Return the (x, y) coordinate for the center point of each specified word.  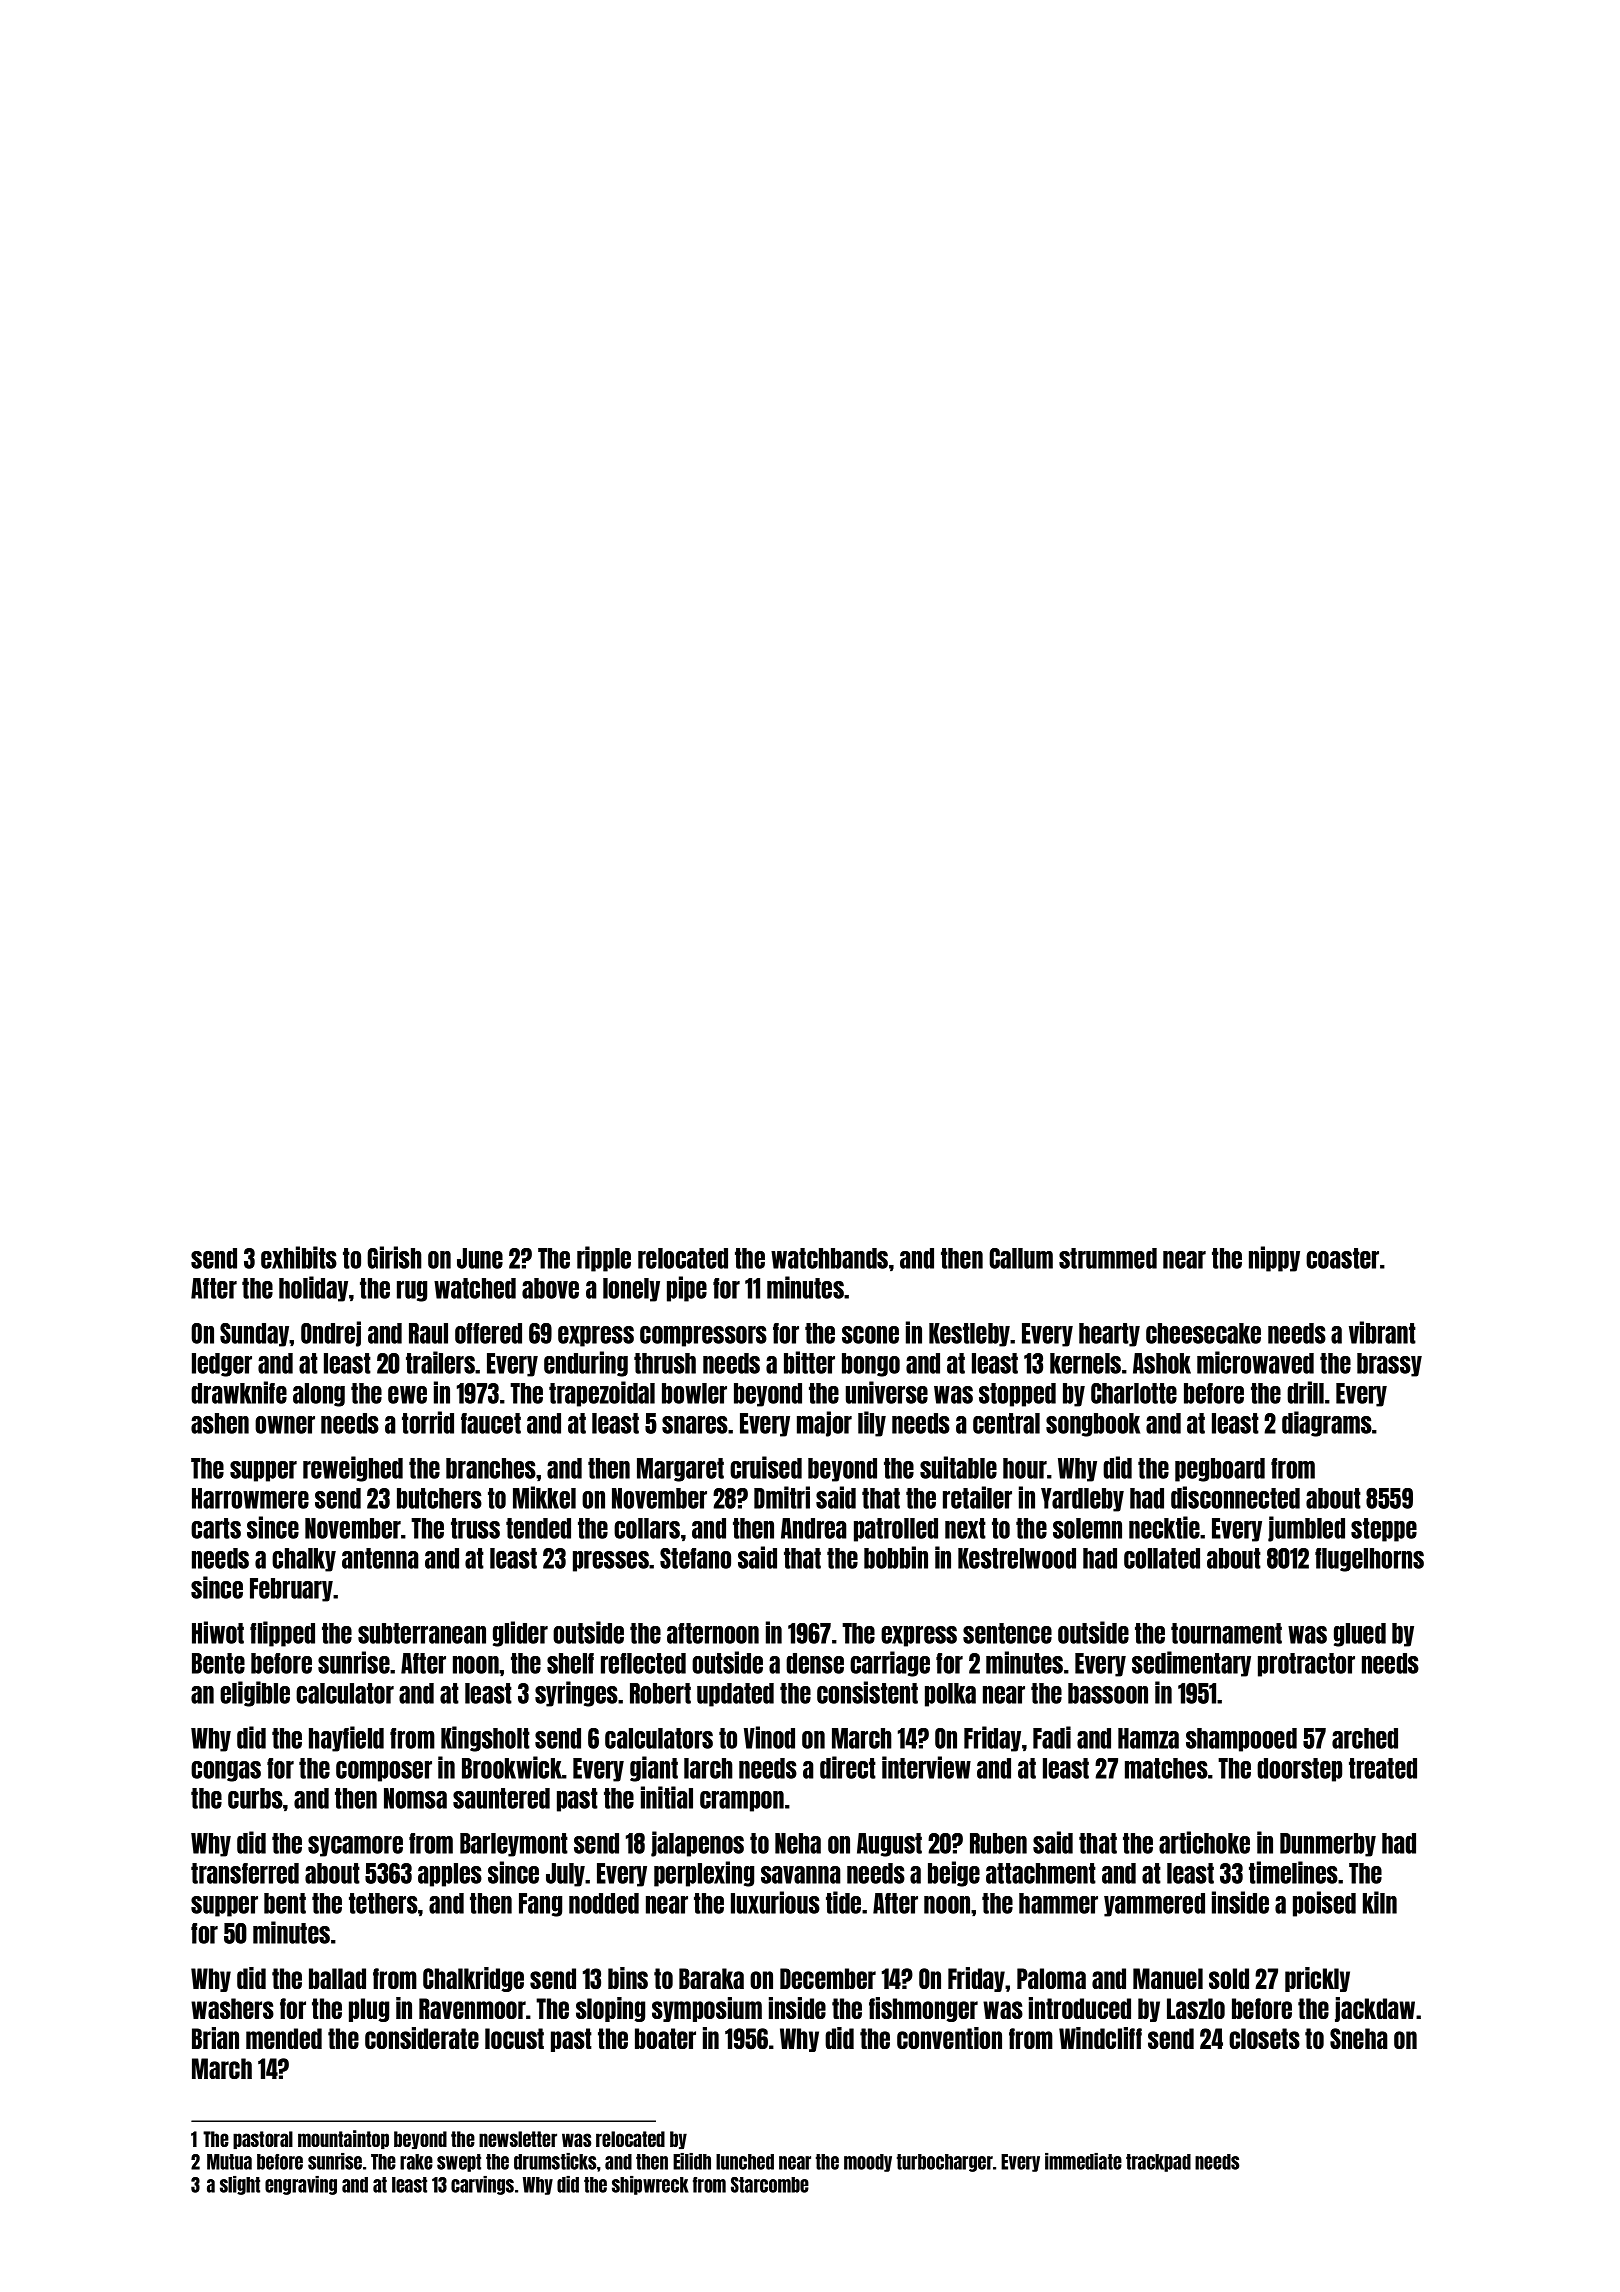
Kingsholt (485, 1739)
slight (240, 2185)
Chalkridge (473, 1979)
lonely (631, 1290)
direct (848, 1767)
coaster (1342, 1258)
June (480, 1258)
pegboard (1220, 1470)
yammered (1154, 1905)
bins (628, 1978)
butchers (439, 1498)
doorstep (1299, 1770)
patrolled (896, 1530)
